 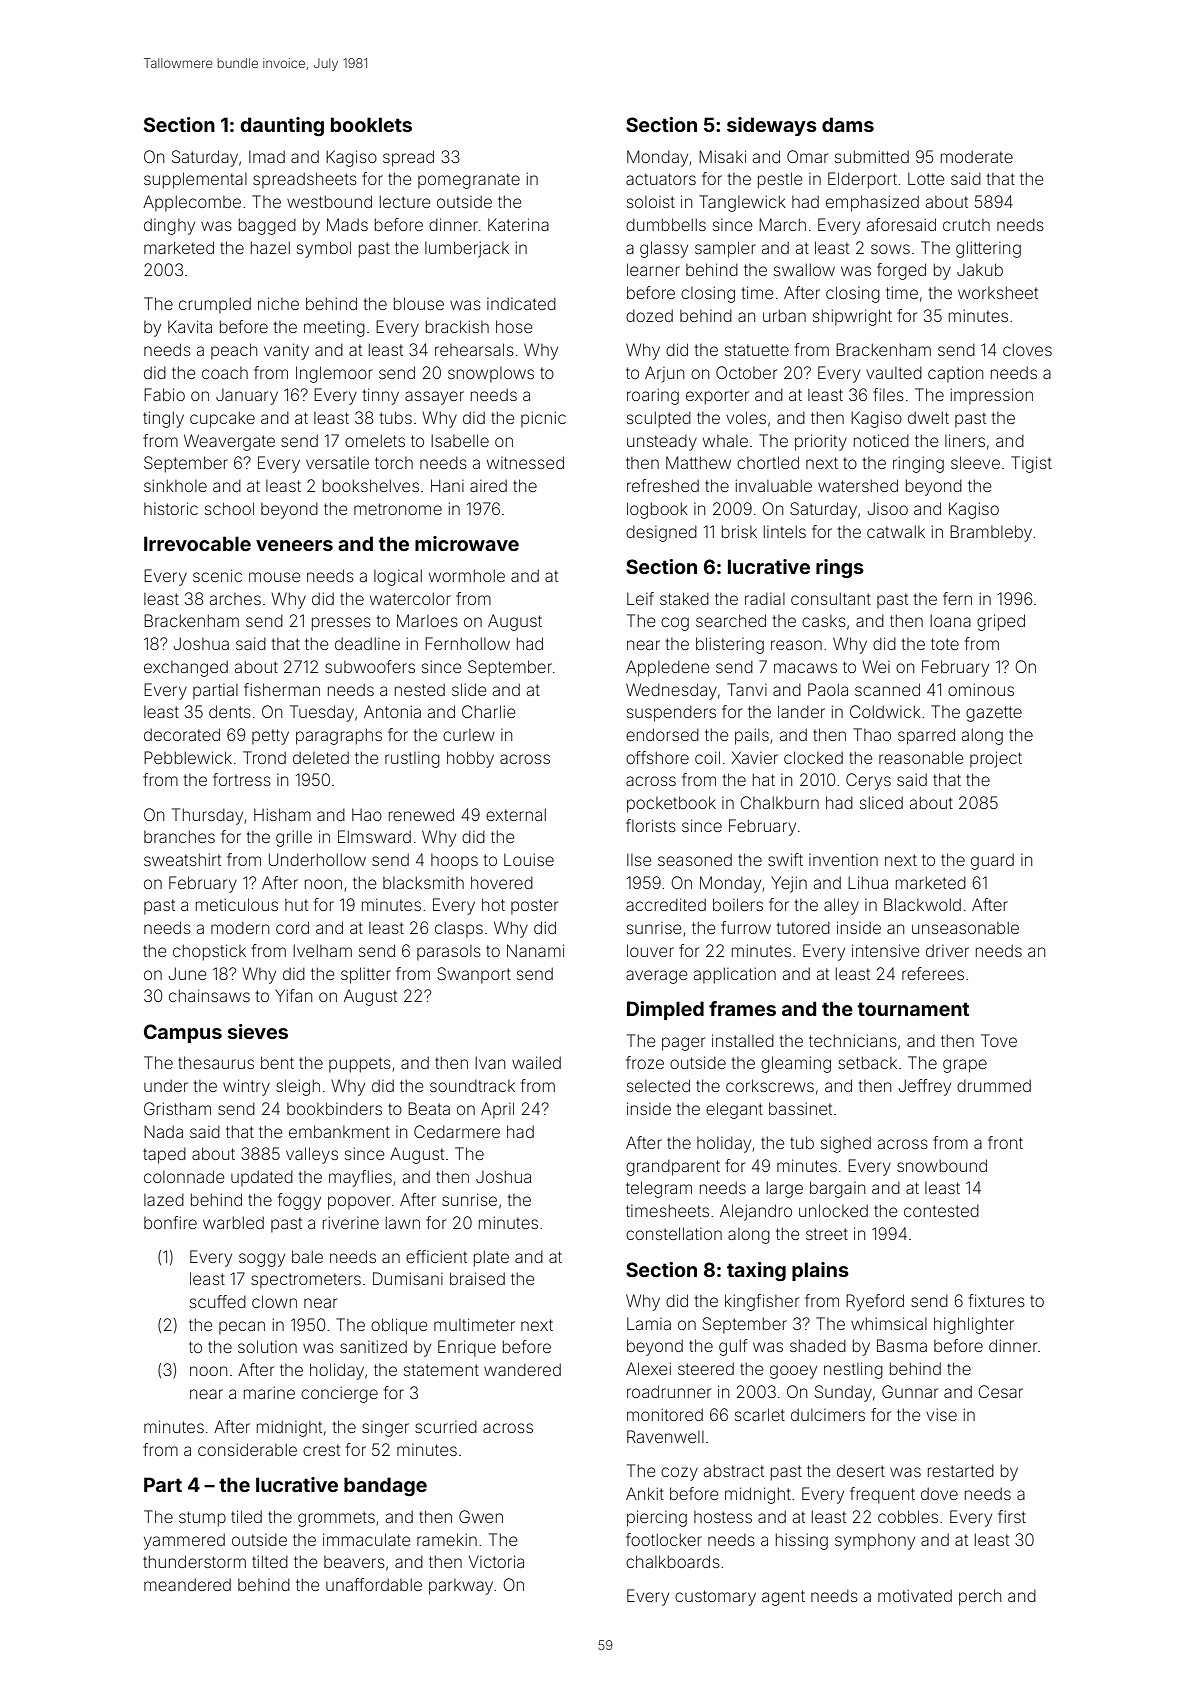 What do you see at coordinates (828, 689) in the screenshot?
I see `Paola` at bounding box center [828, 689].
